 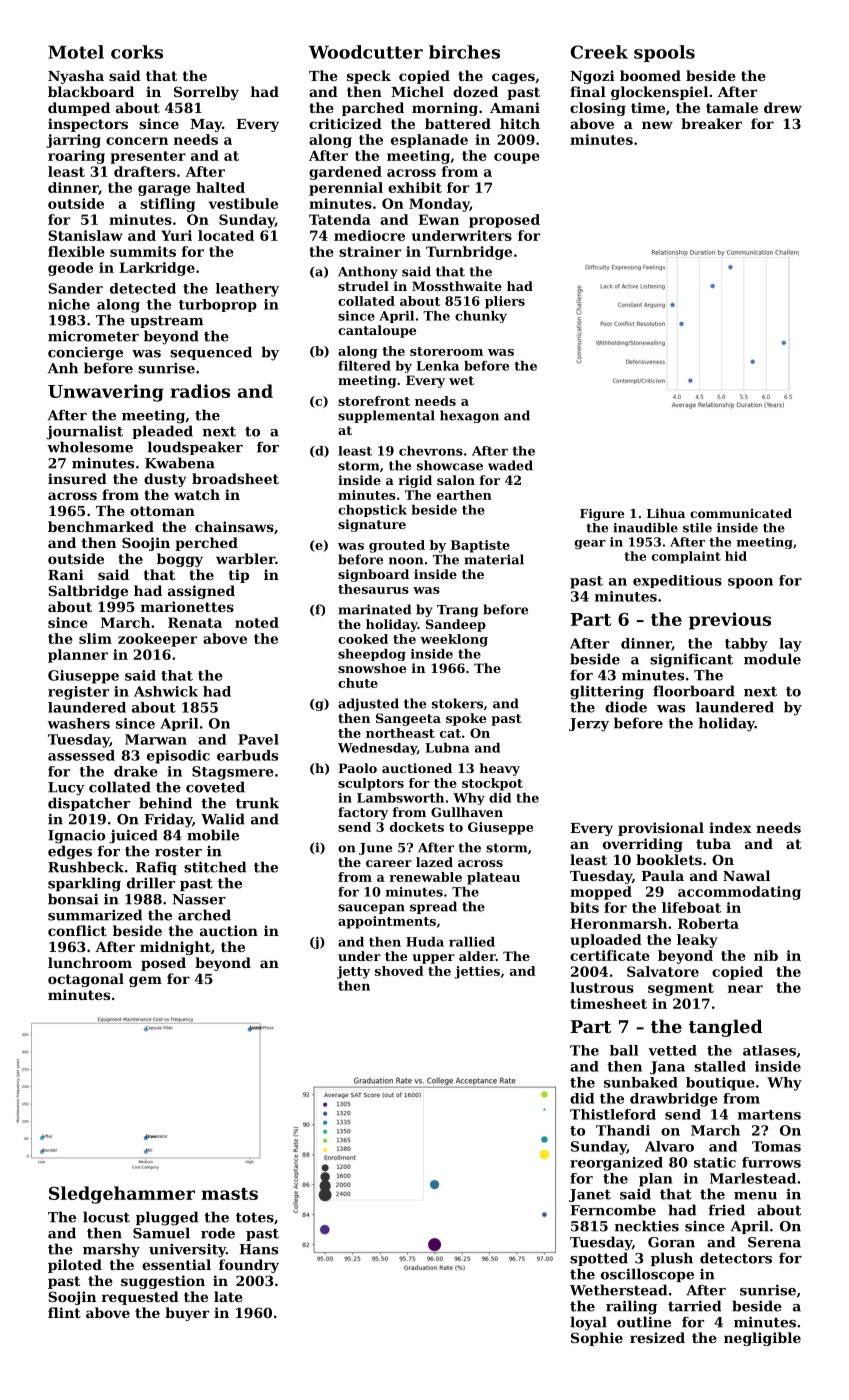 I want to click on Motel, so click(x=76, y=52).
